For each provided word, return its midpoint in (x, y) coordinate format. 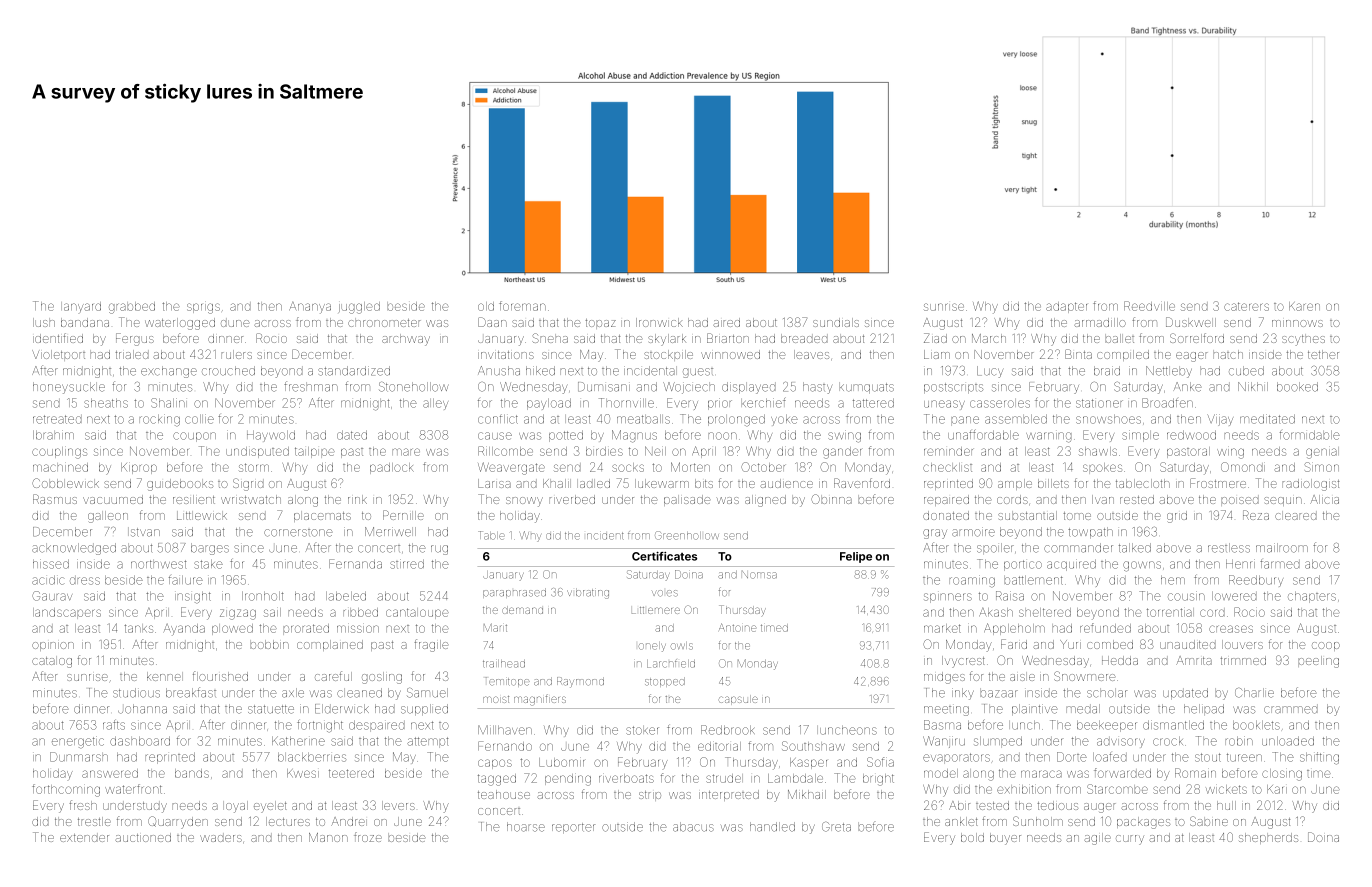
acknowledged (74, 549)
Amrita (1194, 660)
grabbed (132, 308)
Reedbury (1256, 581)
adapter (1066, 307)
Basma (942, 725)
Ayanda (184, 630)
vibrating (588, 593)
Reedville (1149, 306)
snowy (524, 502)
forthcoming (66, 790)
